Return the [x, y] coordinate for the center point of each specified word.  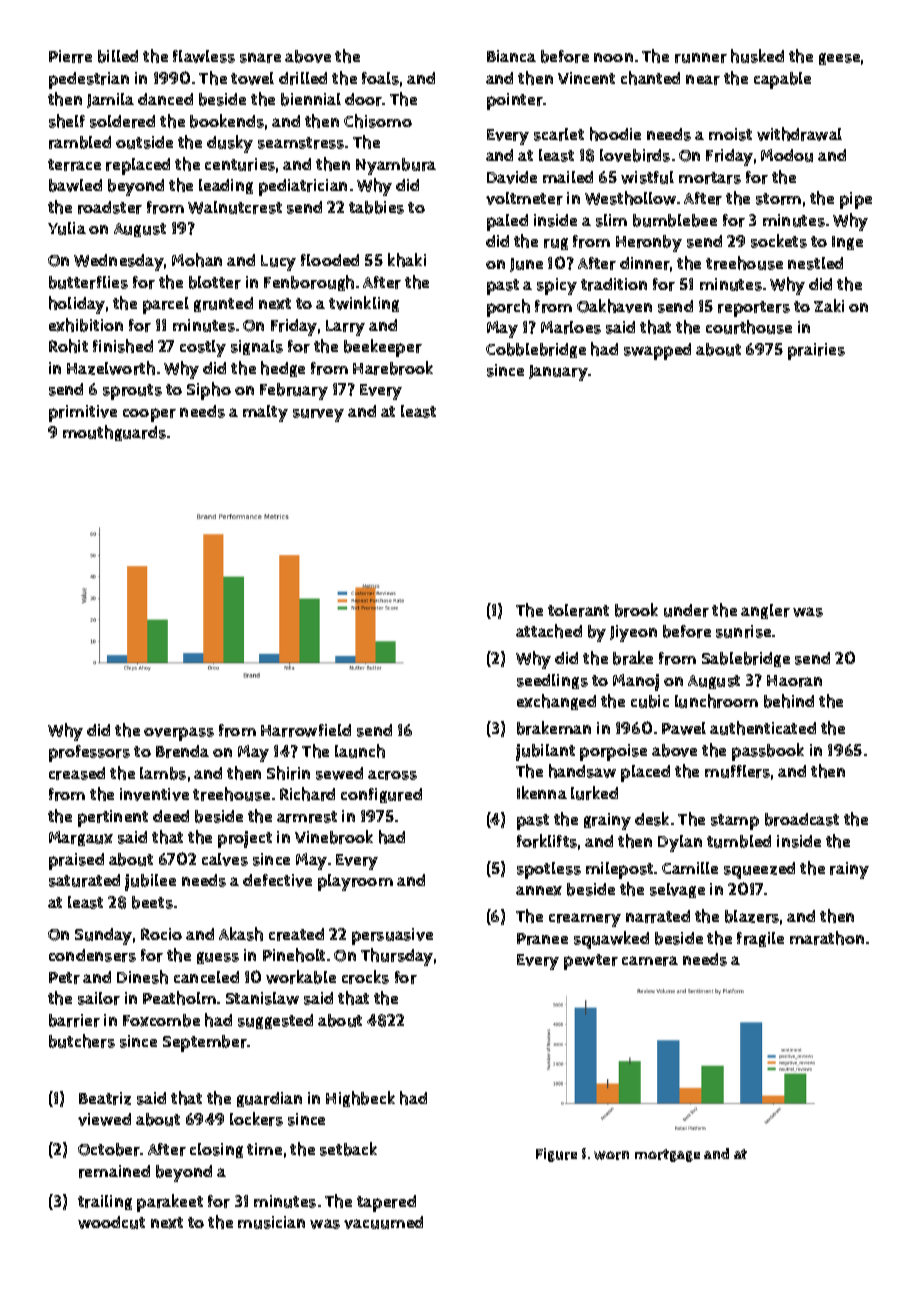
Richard [307, 794]
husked [757, 56]
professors [89, 753]
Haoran [794, 681]
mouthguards [114, 433]
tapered [386, 1203]
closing [216, 1150]
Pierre [70, 56]
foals [380, 78]
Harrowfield [306, 730]
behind [789, 701]
